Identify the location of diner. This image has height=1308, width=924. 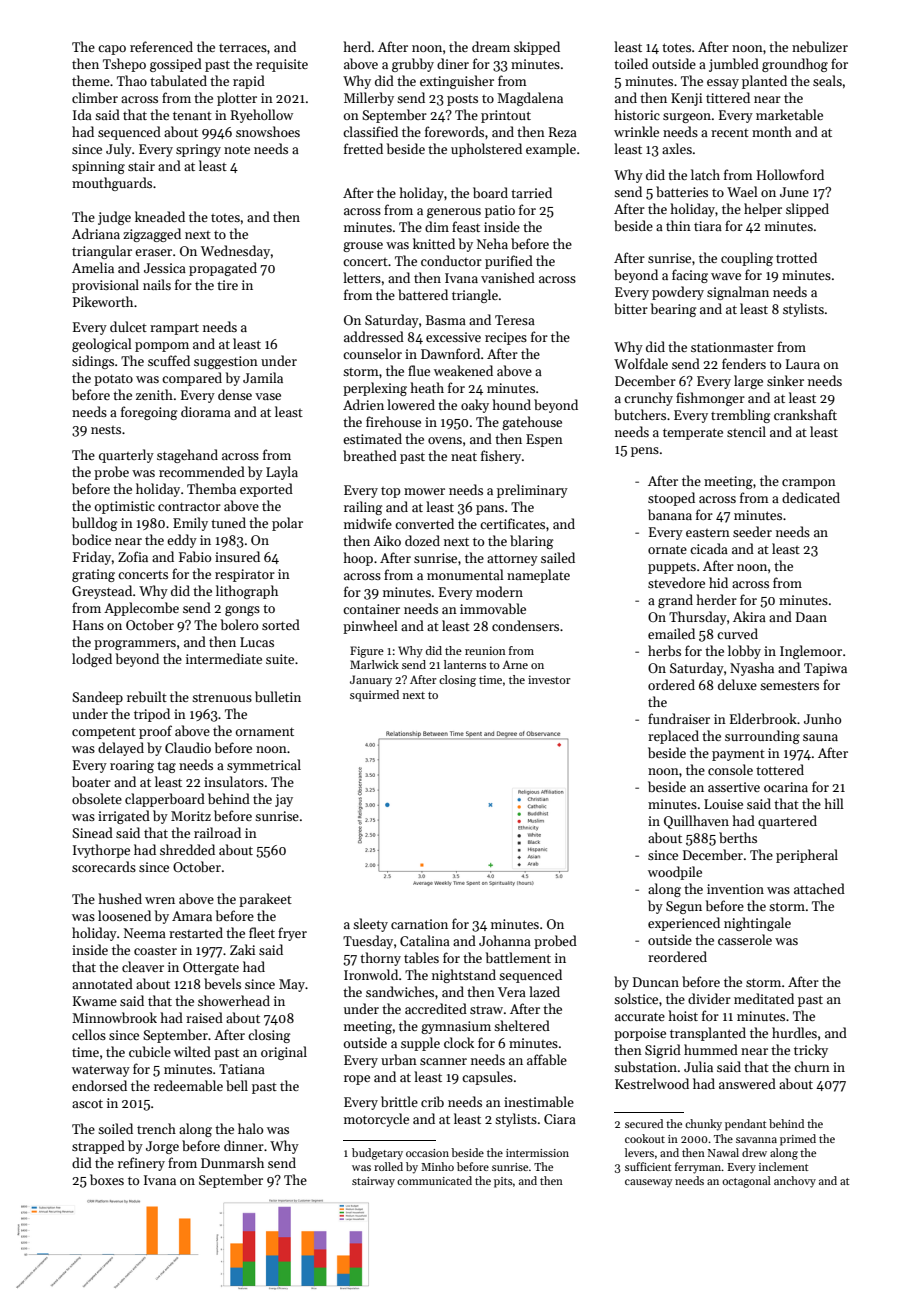
(453, 63).
